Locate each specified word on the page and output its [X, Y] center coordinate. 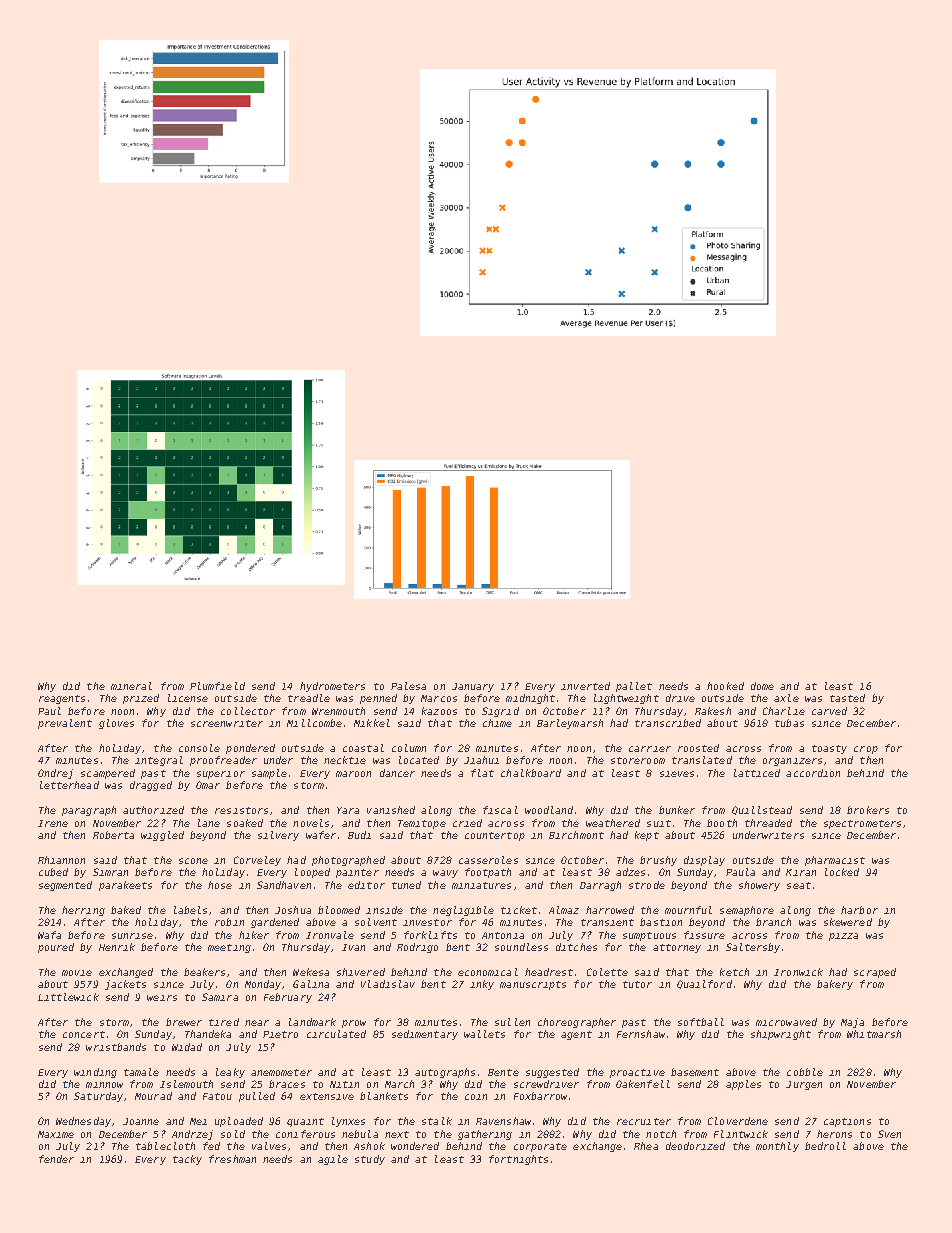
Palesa [408, 686]
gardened [275, 923]
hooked [725, 686]
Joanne [141, 1121]
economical [488, 972]
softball [701, 1022]
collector [248, 711]
